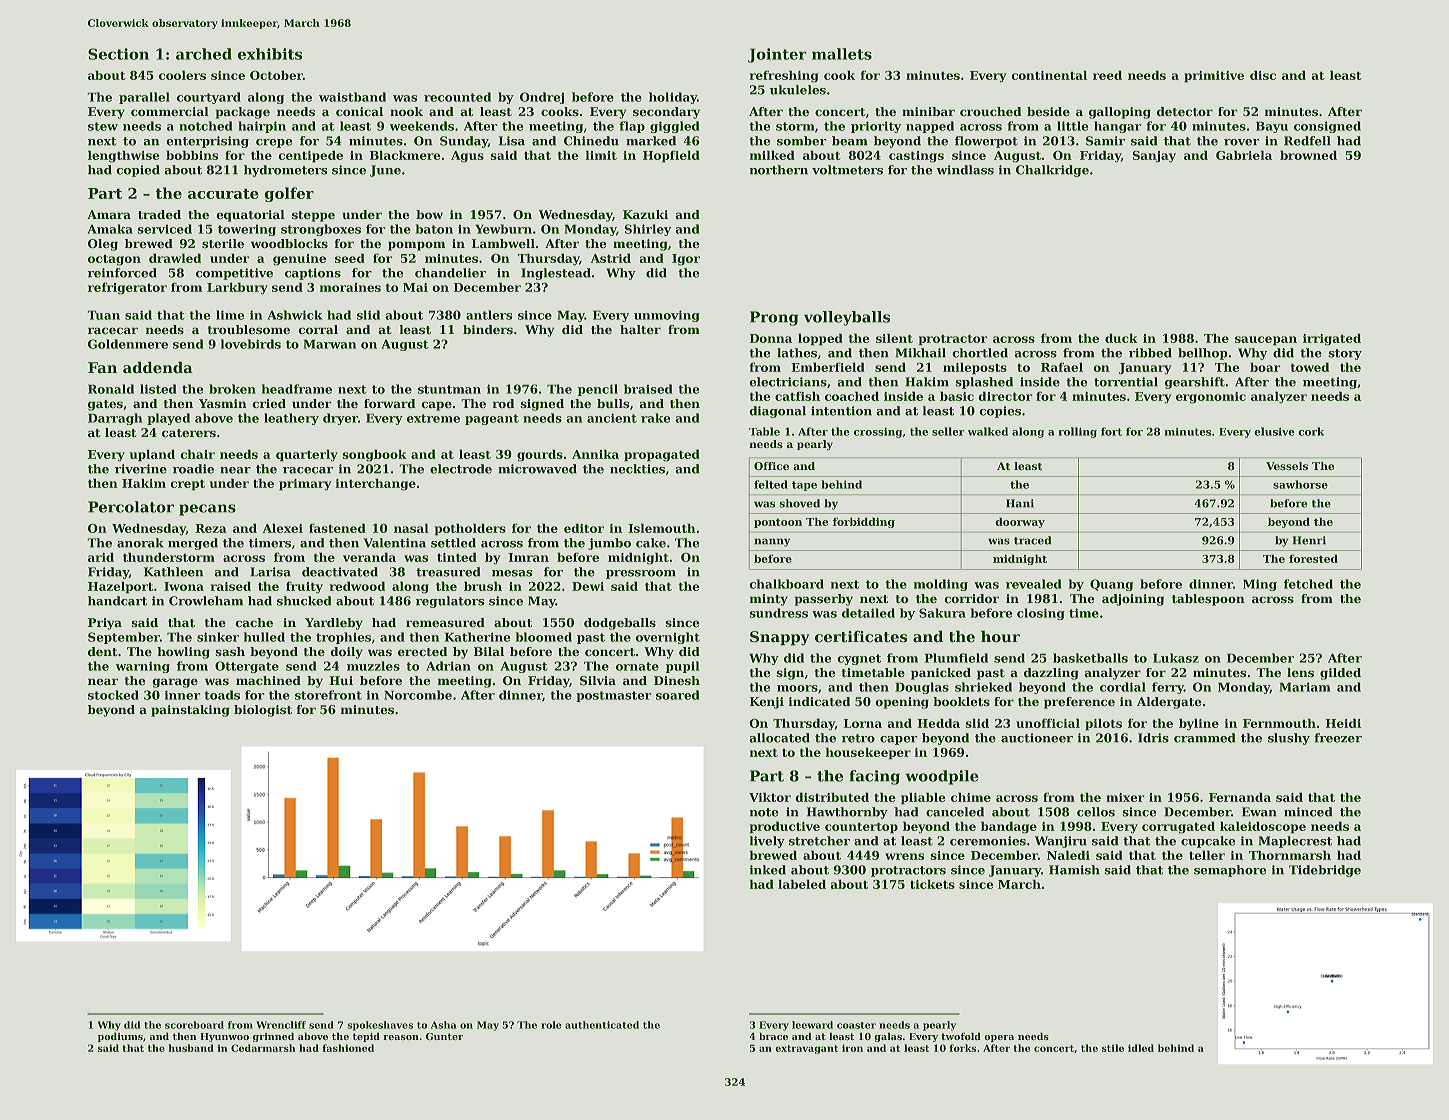 This screenshot has height=1120, width=1449. I want to click on extravagant, so click(807, 1049).
